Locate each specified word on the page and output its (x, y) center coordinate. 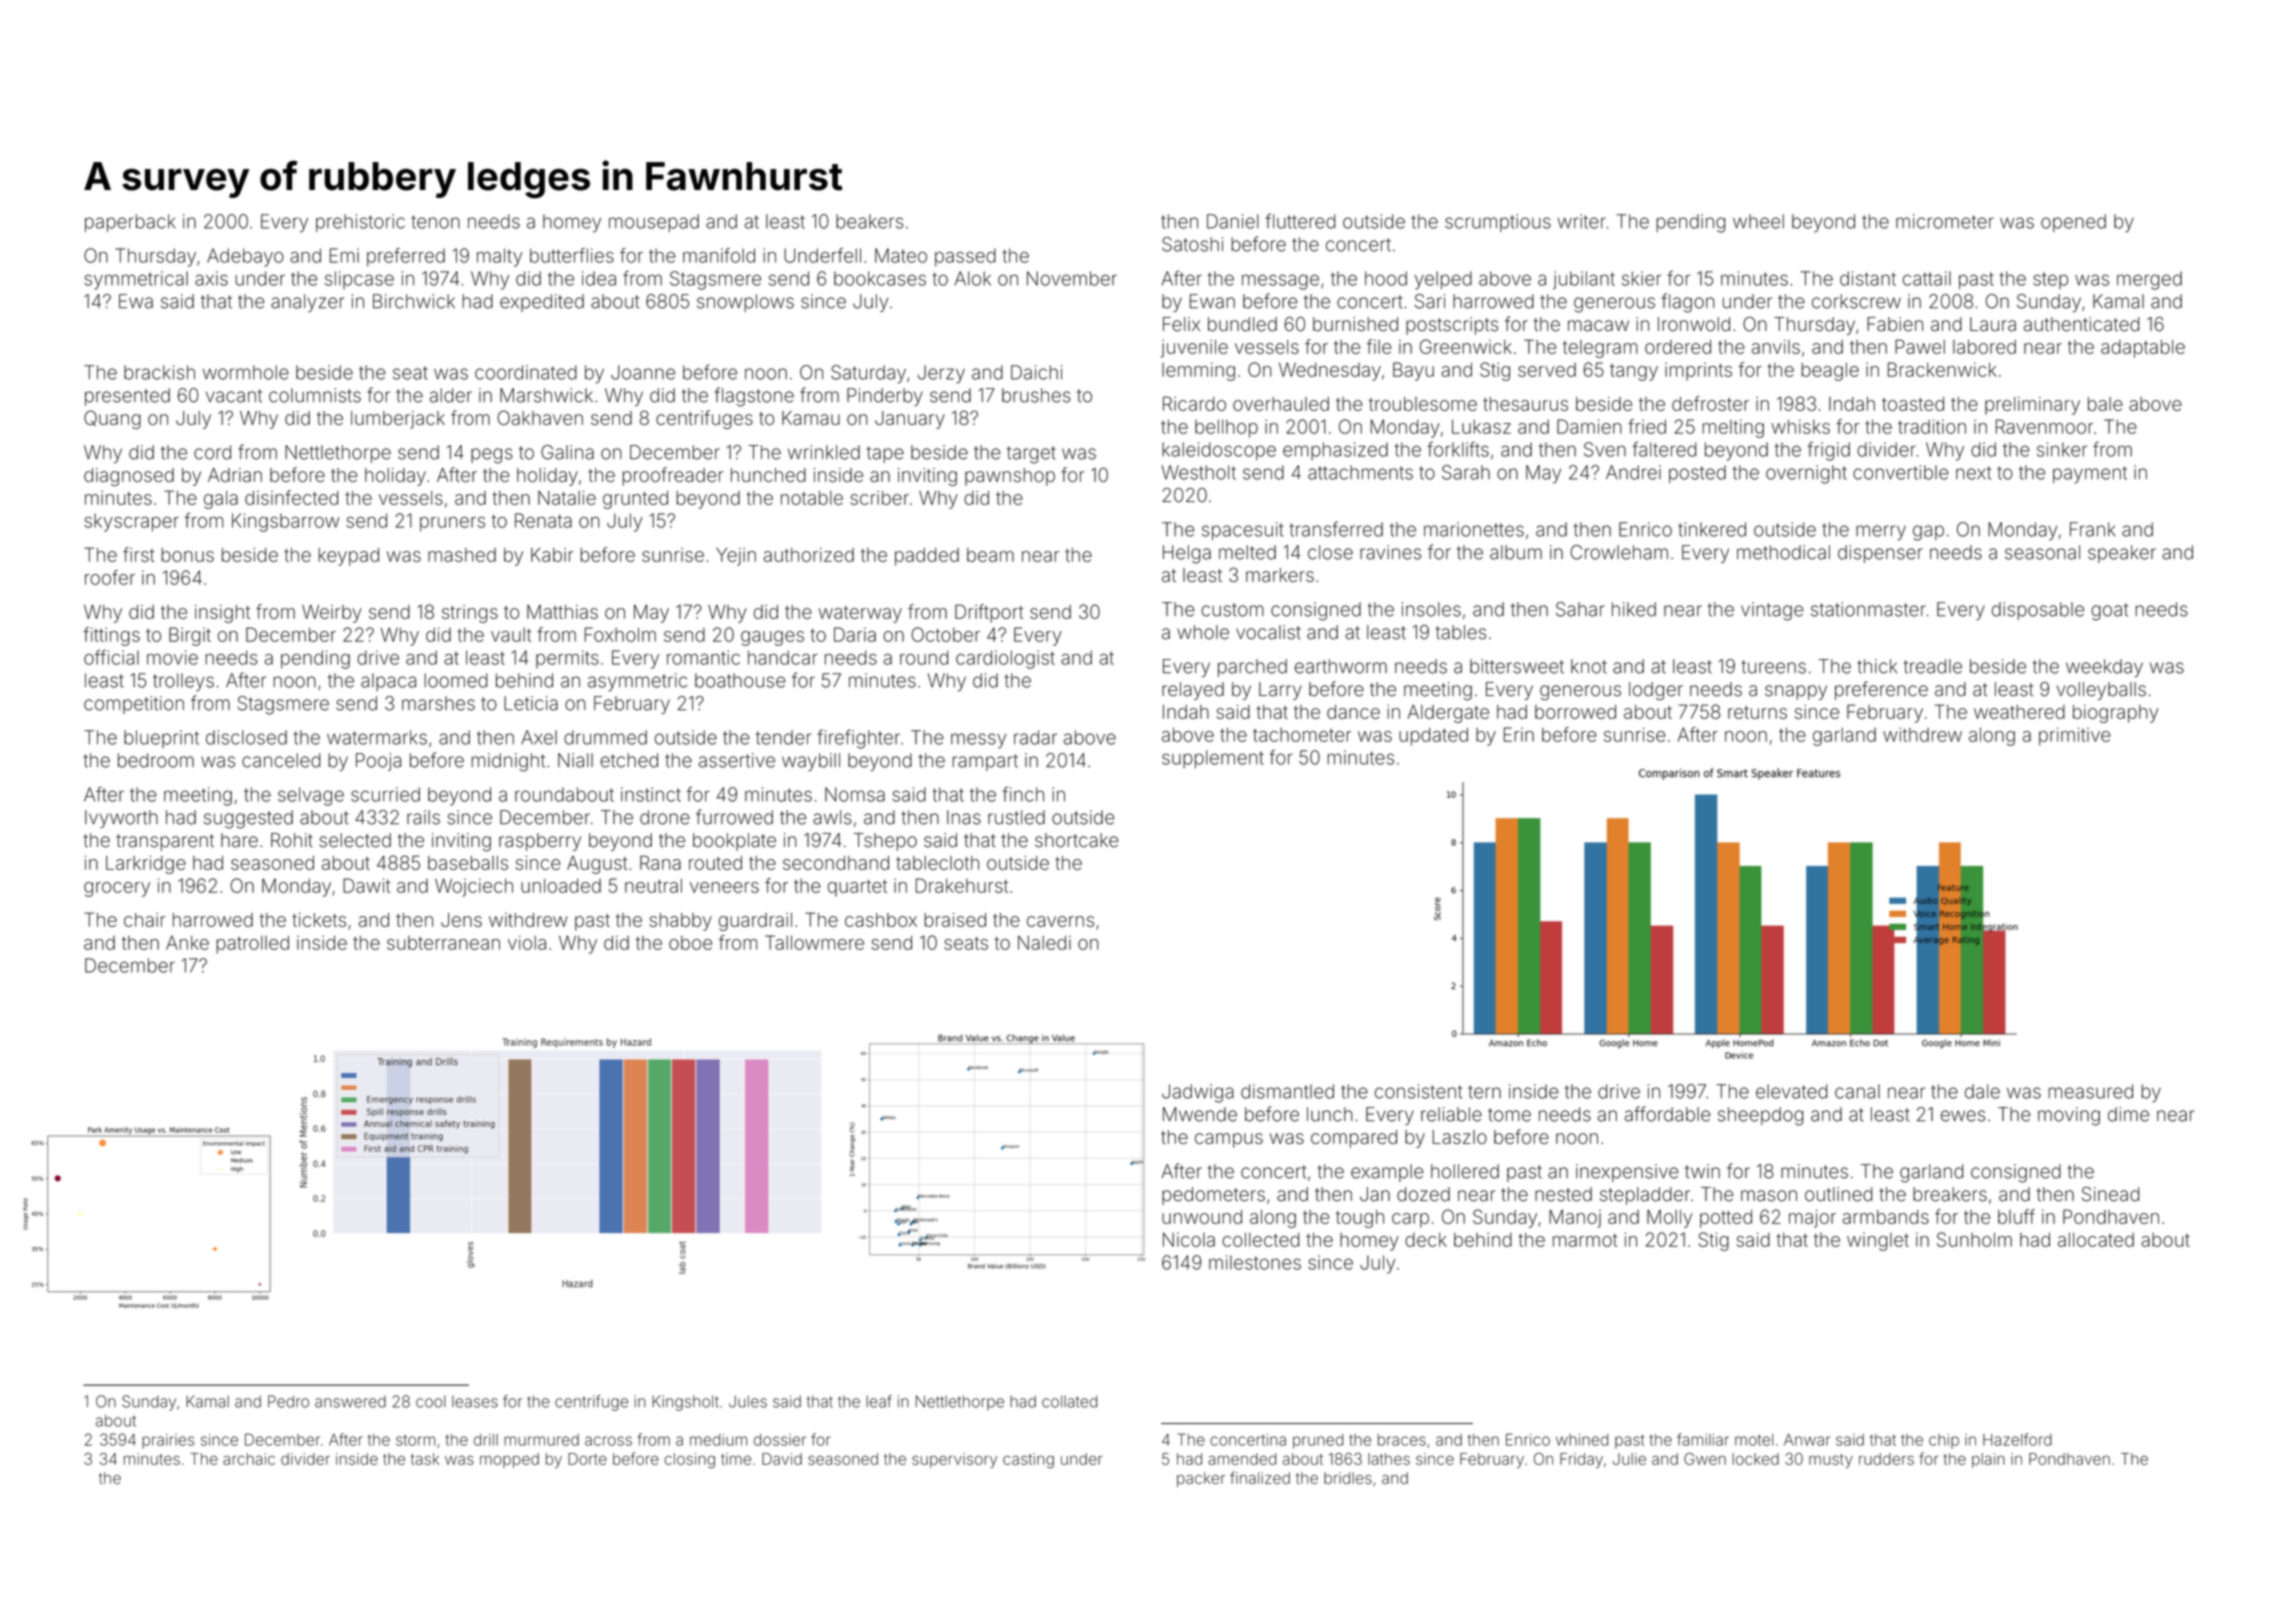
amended (1242, 1459)
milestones (1255, 1262)
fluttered (1300, 221)
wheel (1758, 221)
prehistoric (360, 223)
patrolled (252, 944)
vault (511, 635)
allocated (2096, 1239)
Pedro (288, 1401)
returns (1757, 712)
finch (1023, 794)
